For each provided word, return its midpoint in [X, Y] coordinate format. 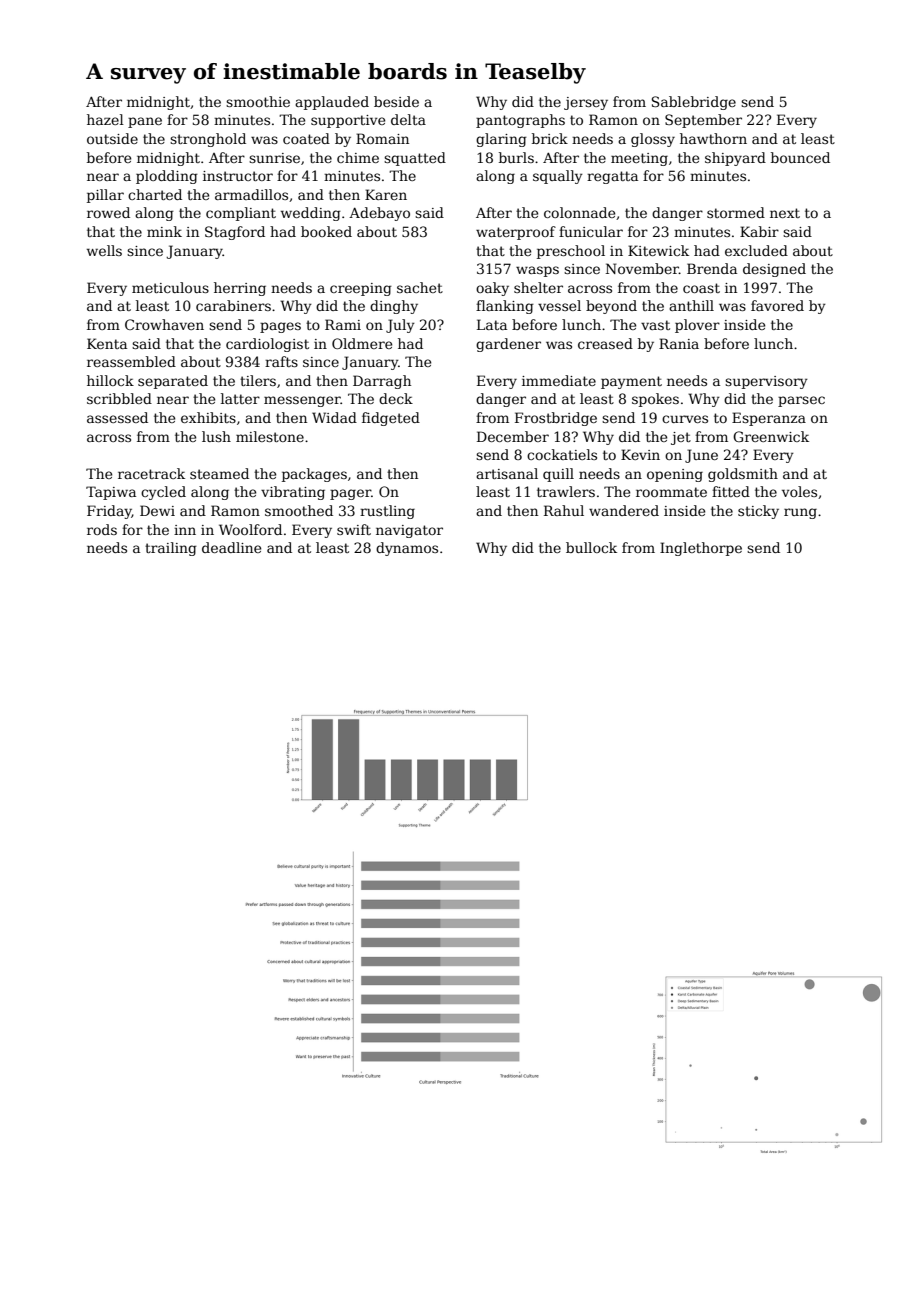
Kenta [107, 343]
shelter [538, 287]
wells [104, 250]
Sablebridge [694, 103]
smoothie [258, 101]
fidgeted [391, 419]
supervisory [766, 382]
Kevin [640, 454]
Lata [492, 324]
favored [777, 305]
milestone [270, 436]
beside [396, 101]
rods [102, 529]
